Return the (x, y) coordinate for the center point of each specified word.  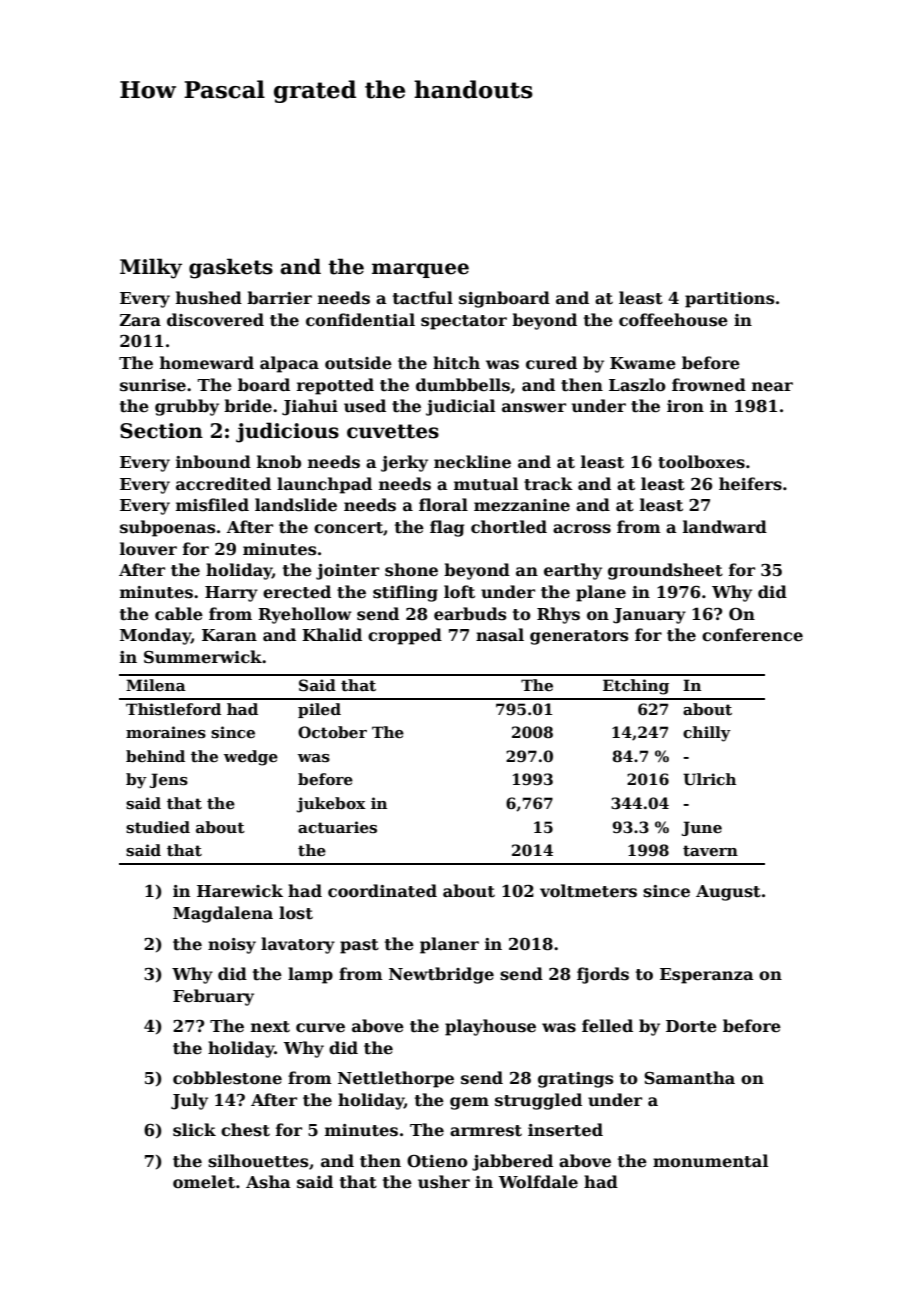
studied (158, 827)
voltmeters (588, 891)
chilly (707, 734)
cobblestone (227, 1078)
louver (148, 549)
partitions (729, 300)
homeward (207, 363)
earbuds (470, 614)
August (728, 893)
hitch (456, 363)
